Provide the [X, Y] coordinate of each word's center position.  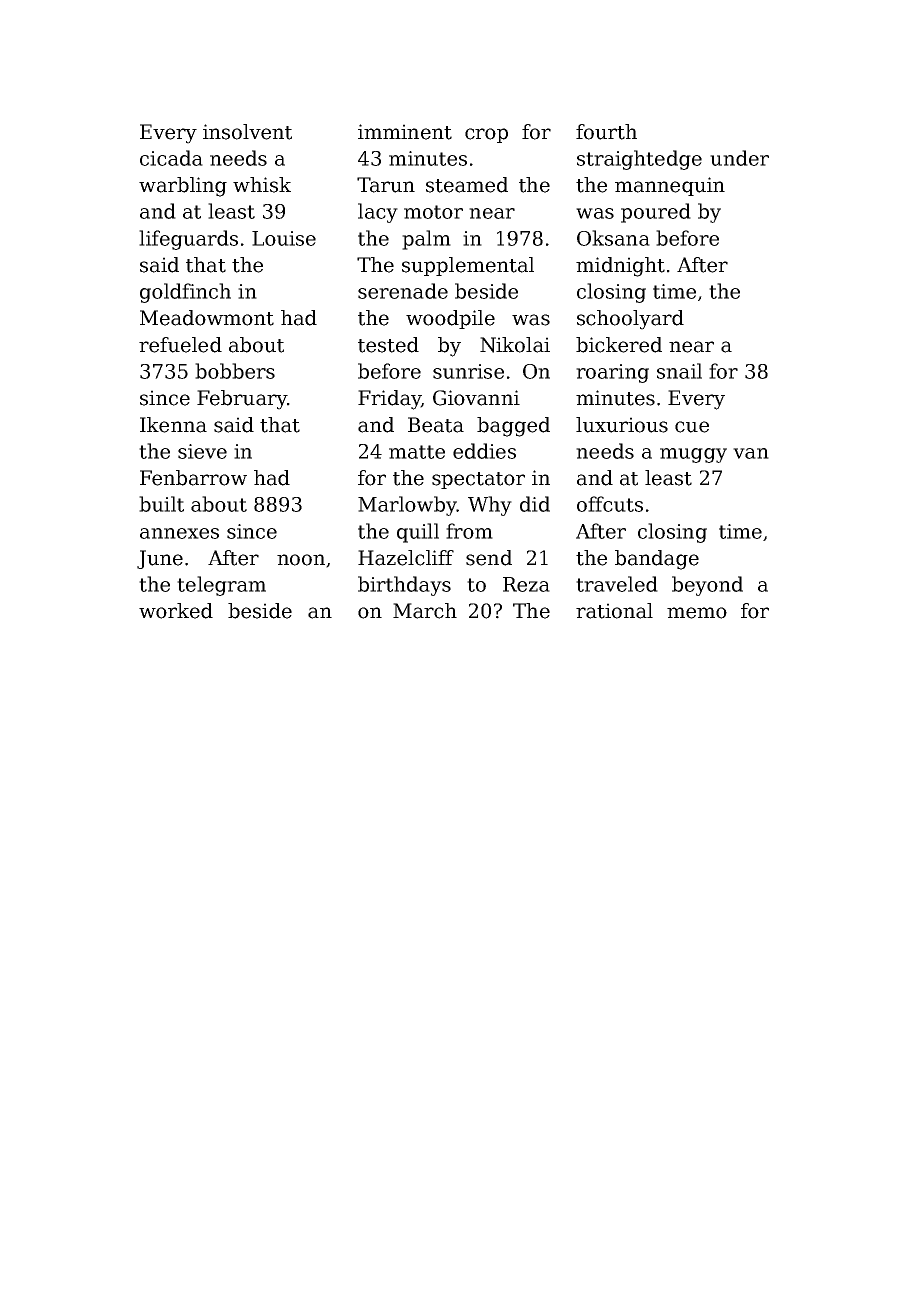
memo [697, 613]
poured [656, 213]
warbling [183, 187]
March [425, 611]
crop [486, 135]
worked [176, 611]
